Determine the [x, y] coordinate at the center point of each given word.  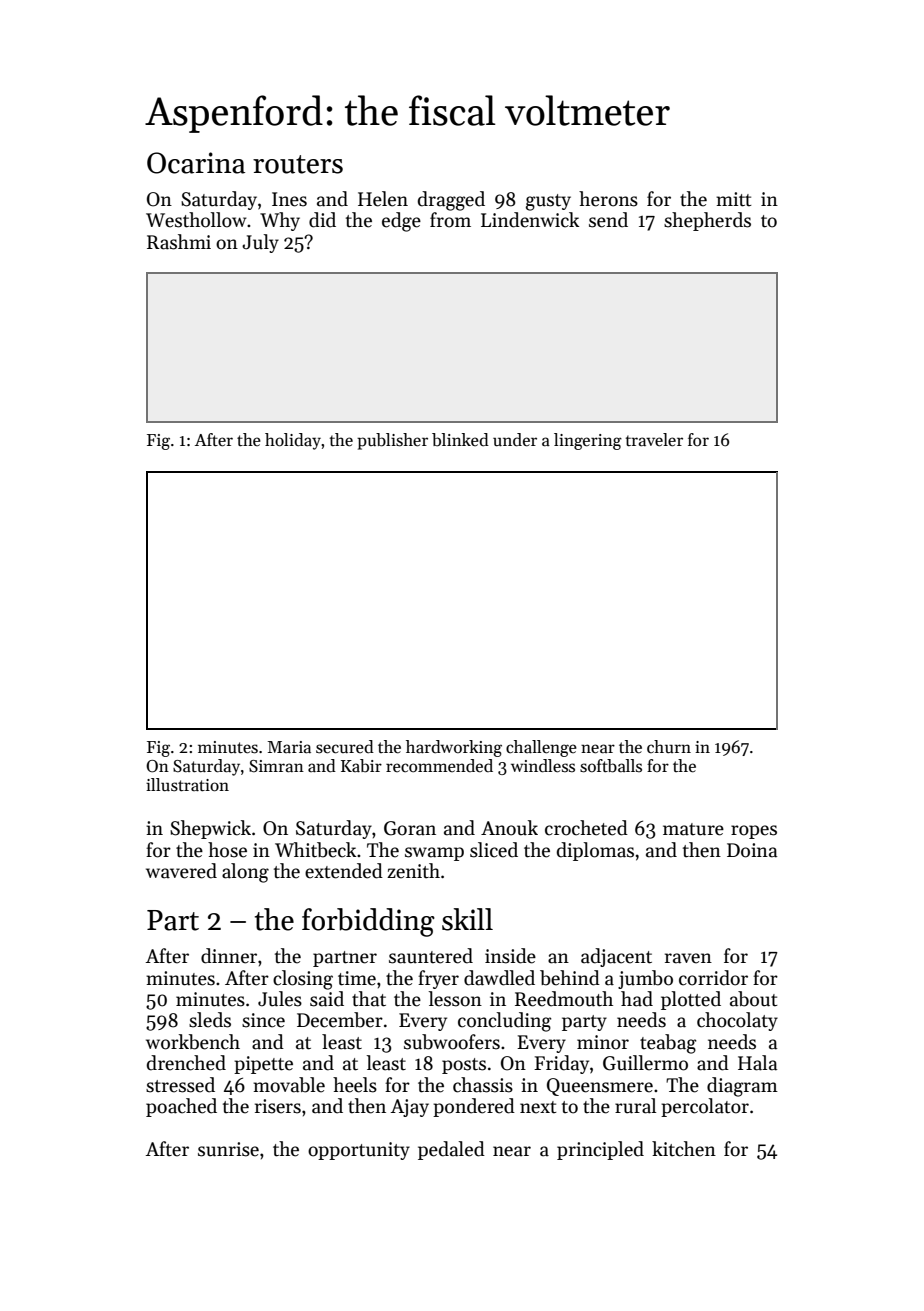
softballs [611, 766]
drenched [186, 1063]
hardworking [454, 748]
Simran [276, 766]
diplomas [595, 851]
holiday [293, 441]
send [608, 220]
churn [669, 747]
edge [401, 222]
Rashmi [179, 242]
